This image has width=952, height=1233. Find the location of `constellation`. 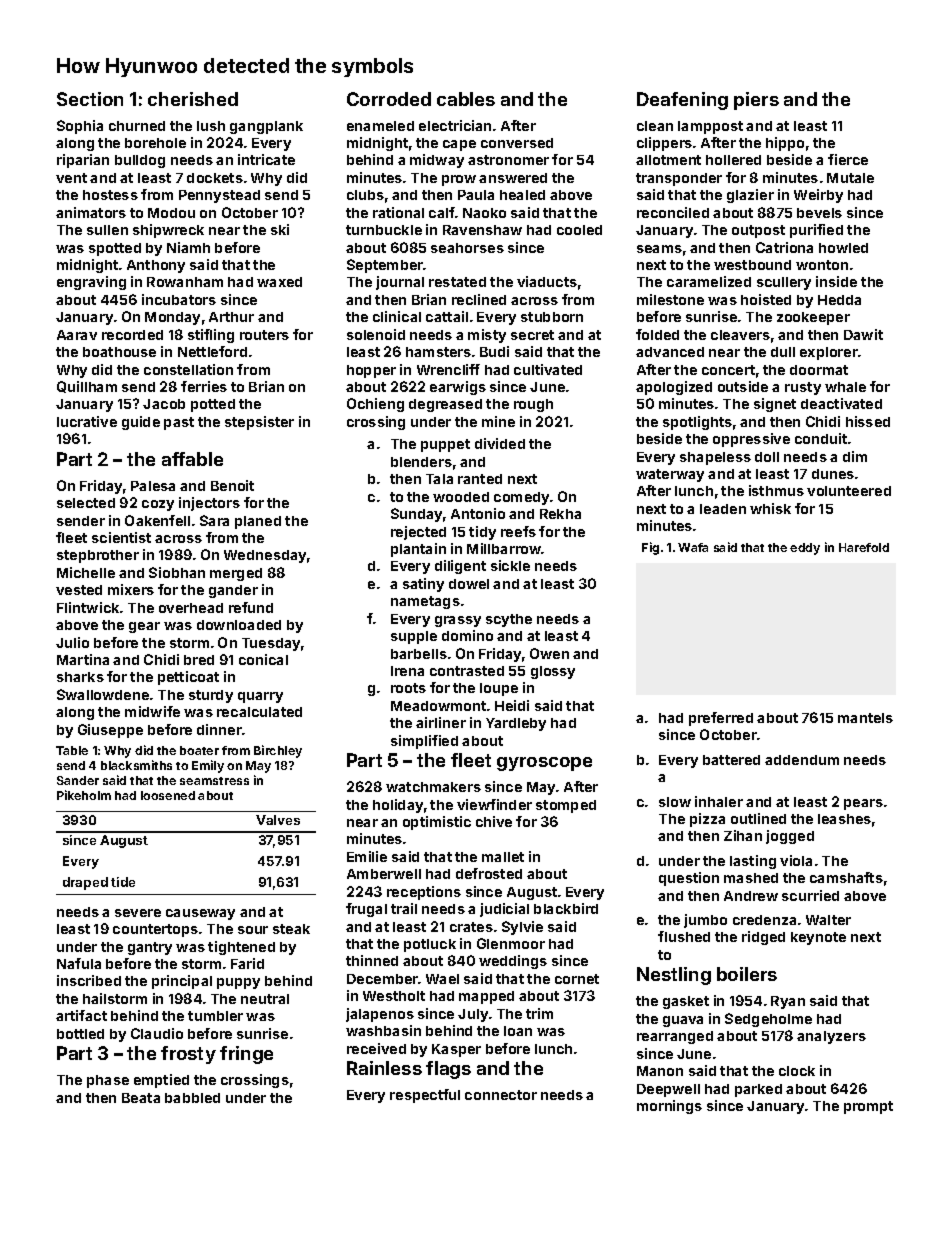

constellation is located at coordinates (188, 369).
